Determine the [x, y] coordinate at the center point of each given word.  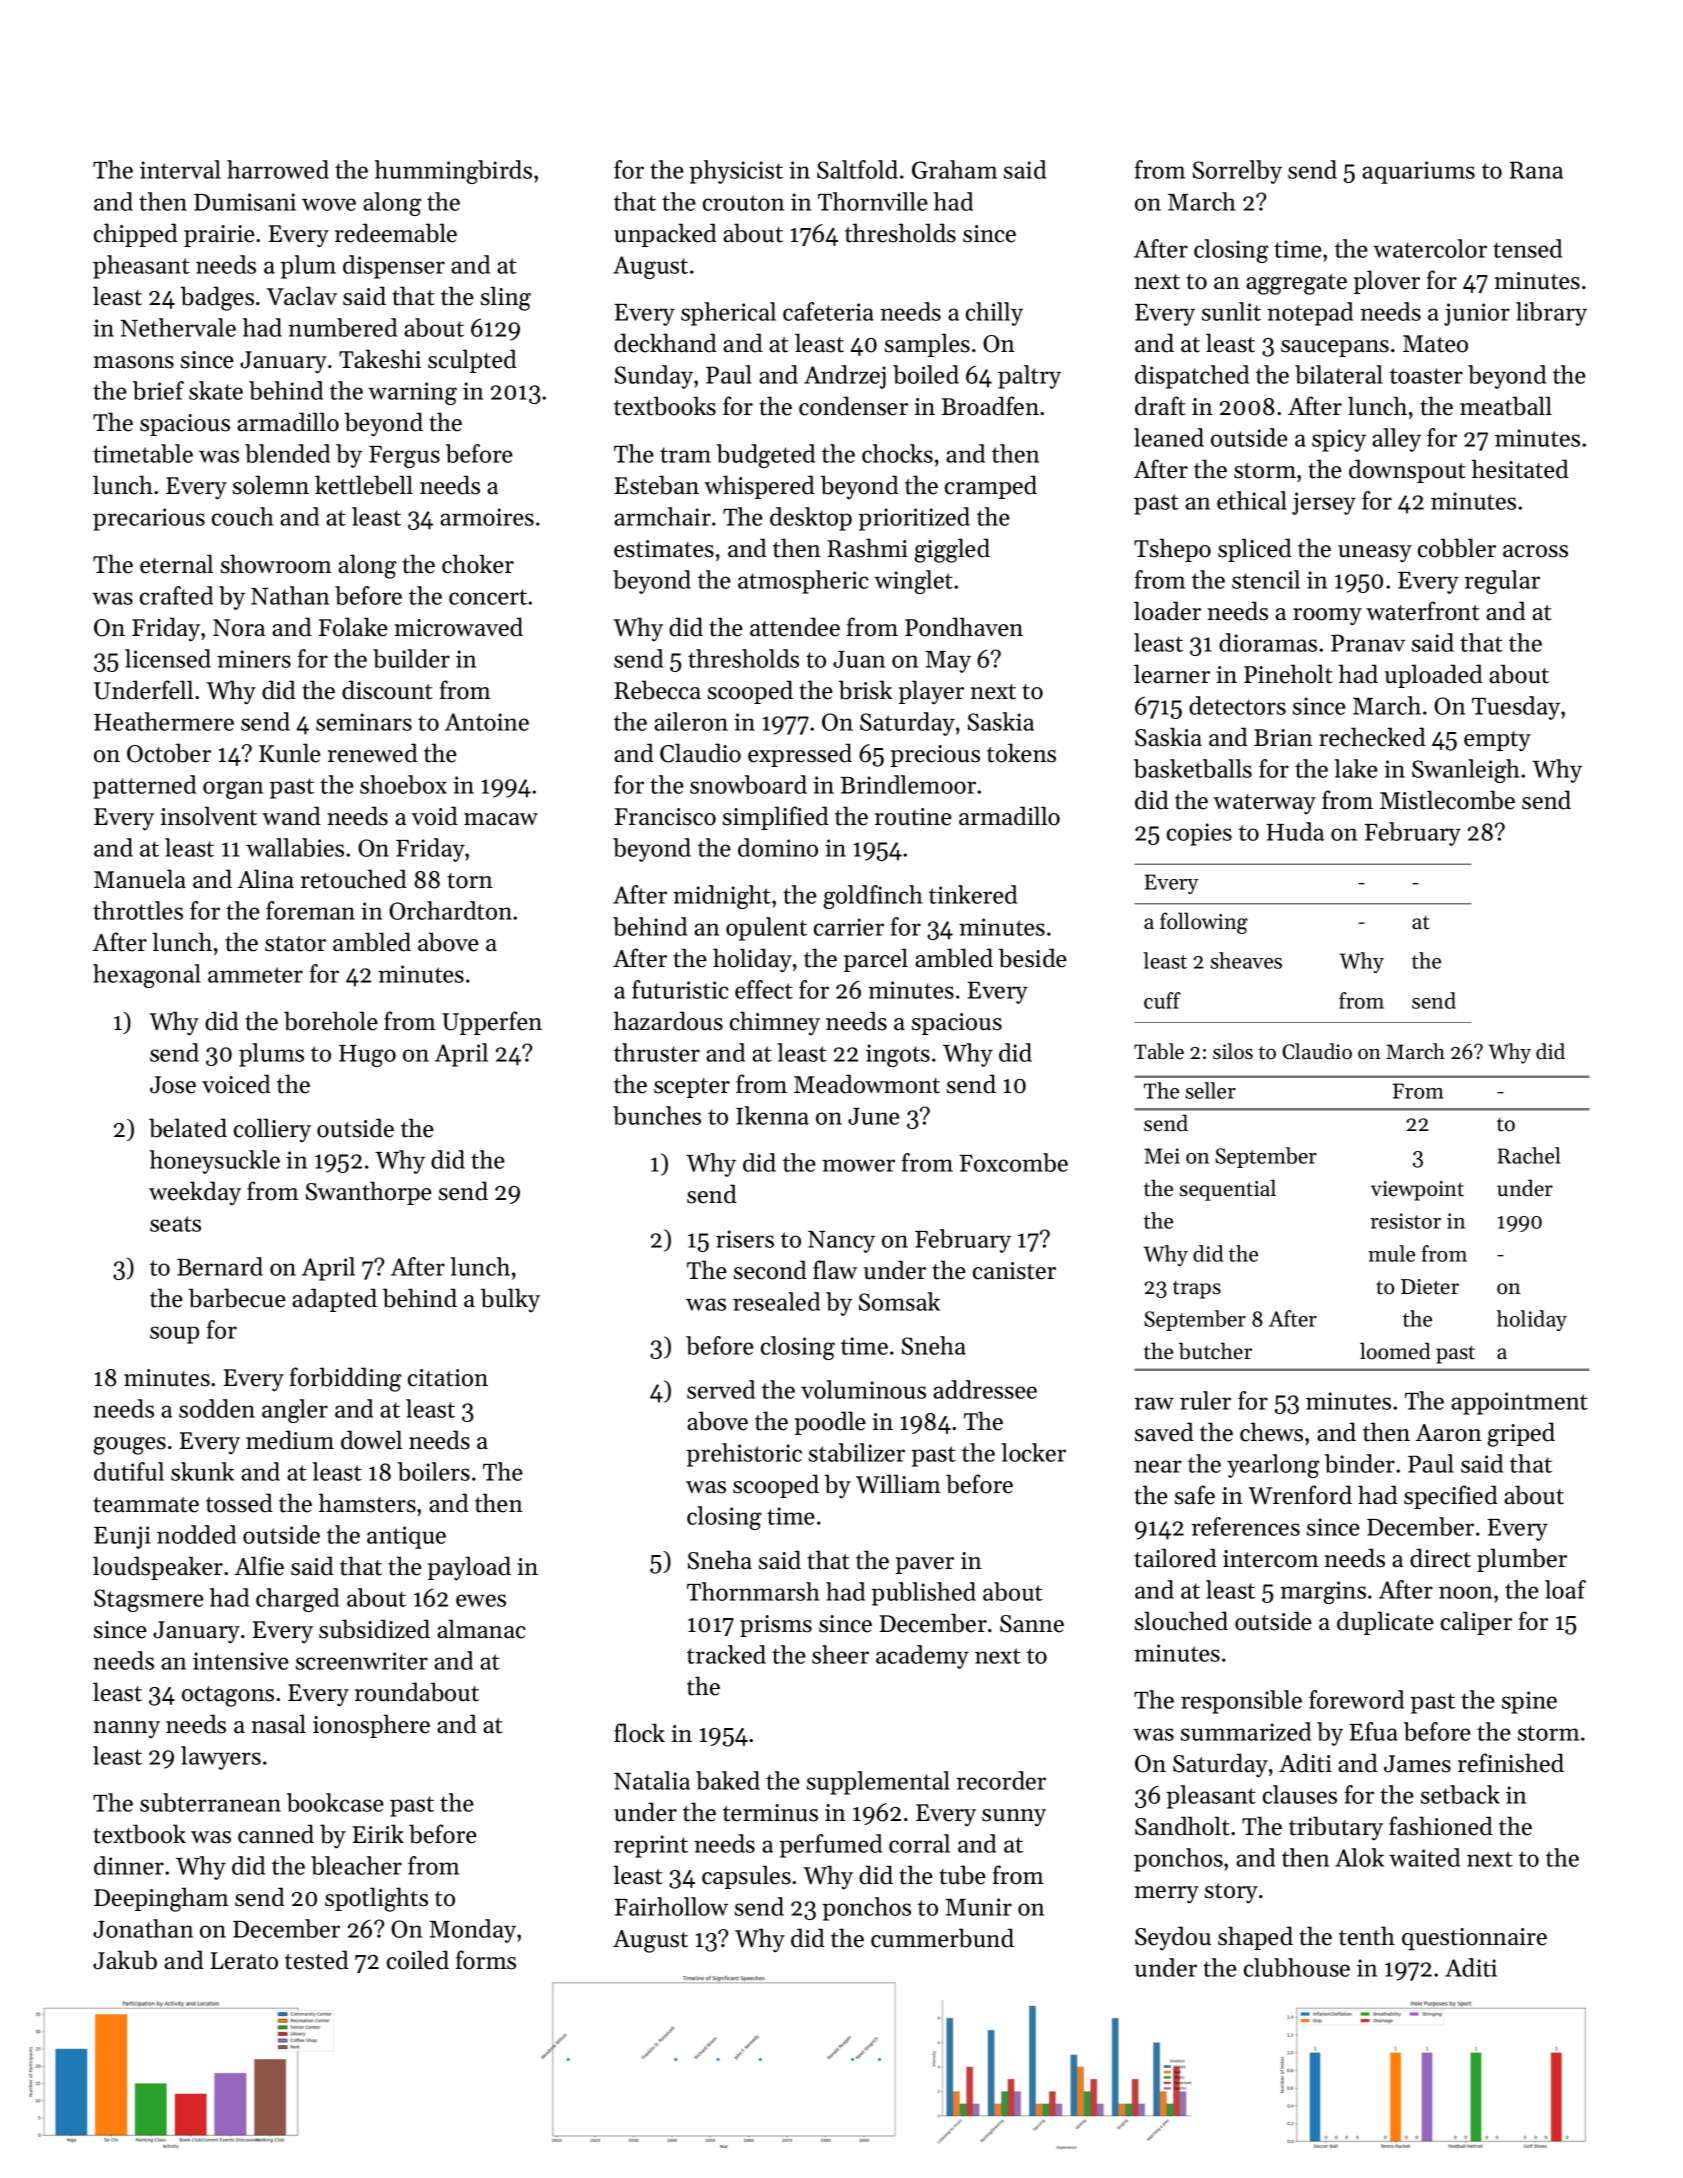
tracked [726, 1654]
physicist [736, 172]
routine [913, 817]
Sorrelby [1237, 172]
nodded [196, 1534]
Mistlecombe [1447, 800]
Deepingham [161, 1899]
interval [180, 169]
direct [1440, 1558]
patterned [144, 787]
